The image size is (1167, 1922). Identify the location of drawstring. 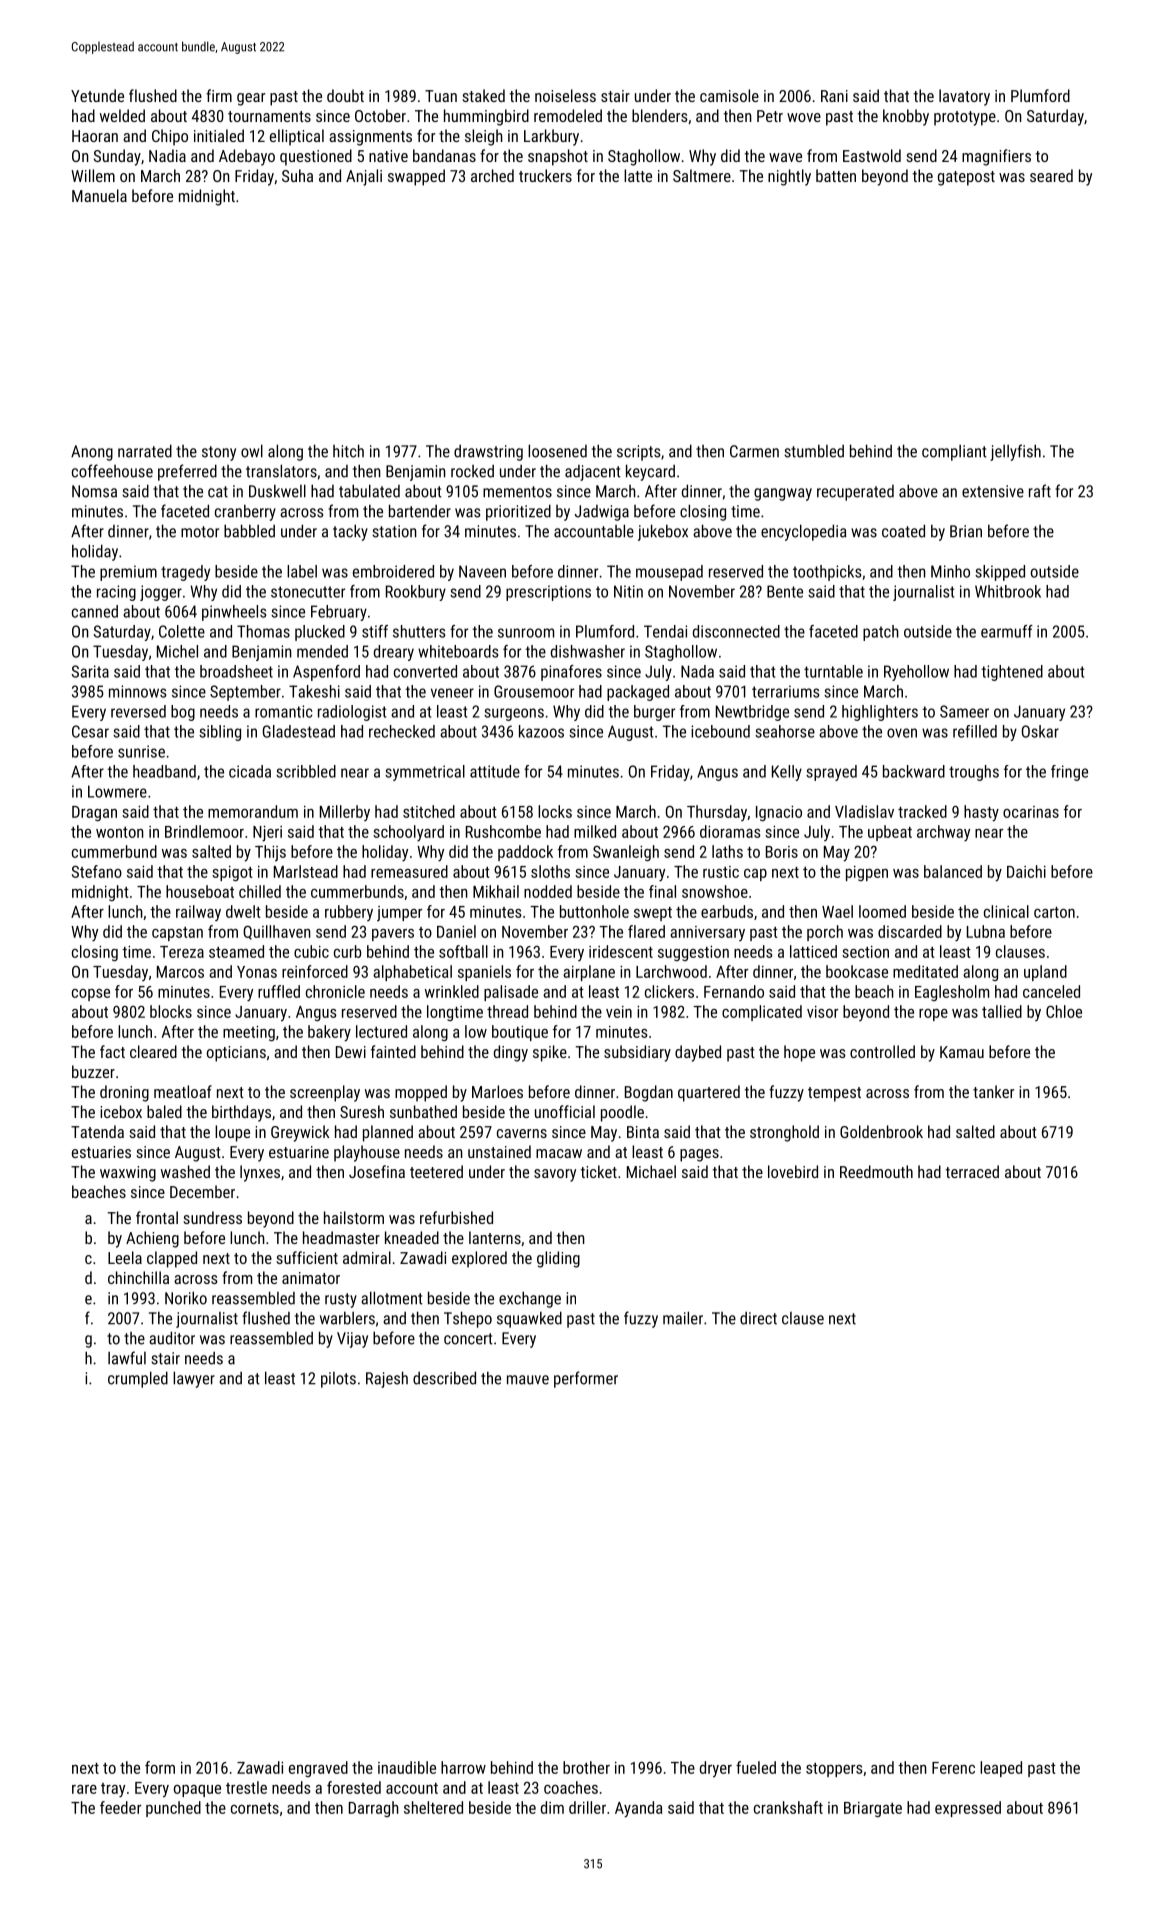
(488, 453).
